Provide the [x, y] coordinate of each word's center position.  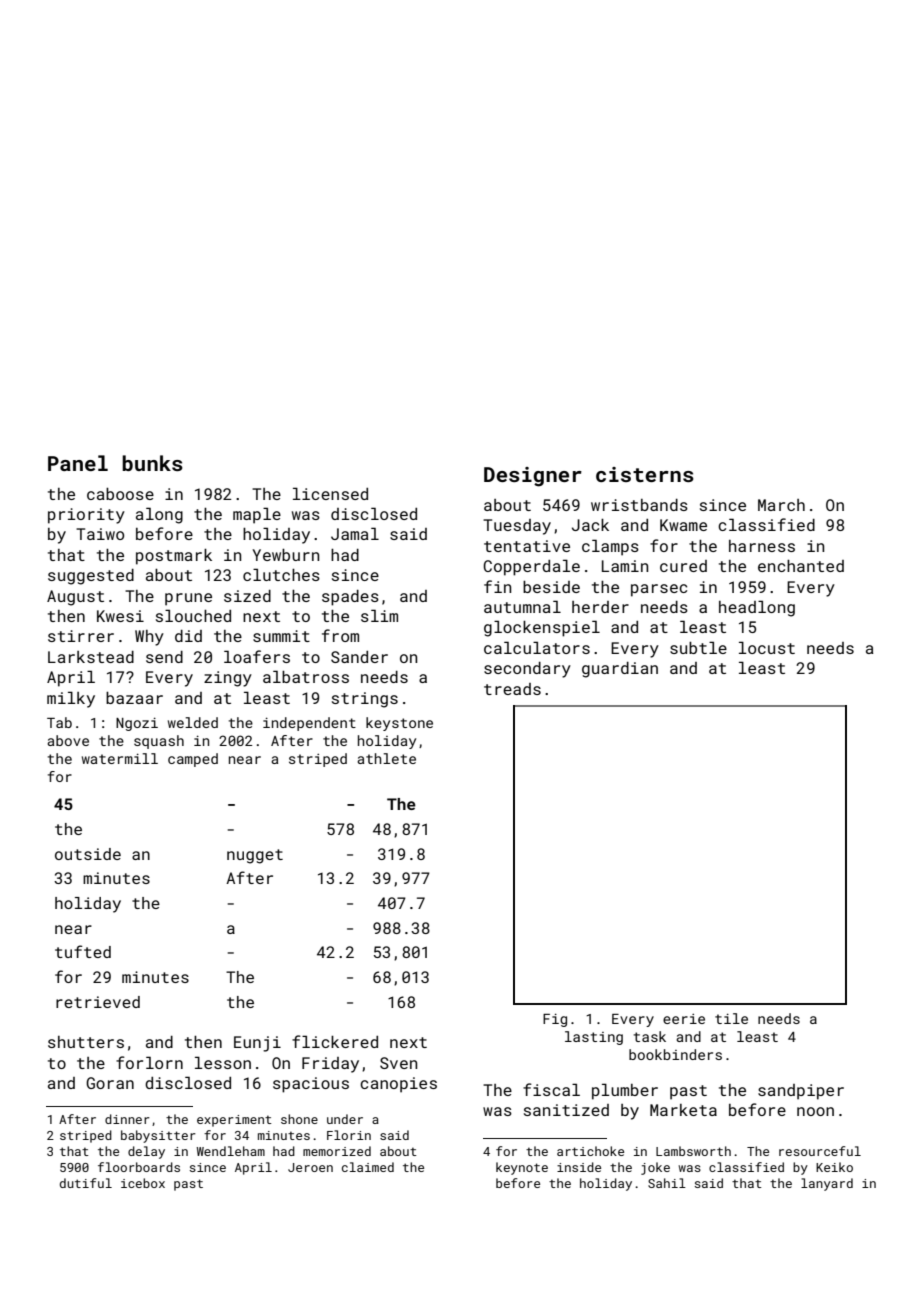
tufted [83, 951]
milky [71, 699]
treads [512, 689]
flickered [335, 1041]
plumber [625, 1091]
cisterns [645, 474]
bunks [152, 463]
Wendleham [231, 1151]
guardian [620, 670]
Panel [78, 463]
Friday [330, 1065]
